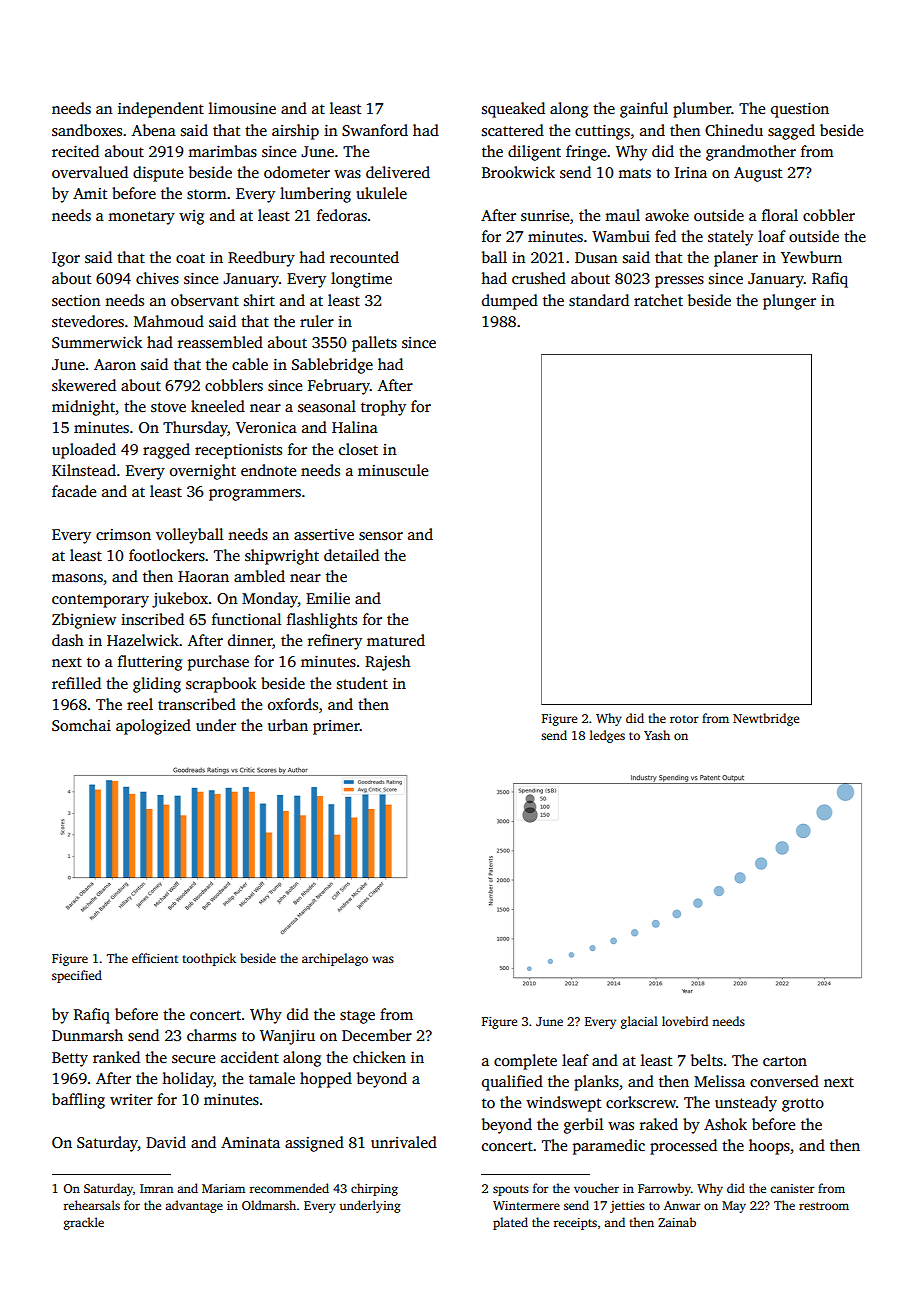 Image resolution: width=924 pixels, height=1314 pixels. Describe the element at coordinates (242, 108) in the document. I see `limousine` at that location.
